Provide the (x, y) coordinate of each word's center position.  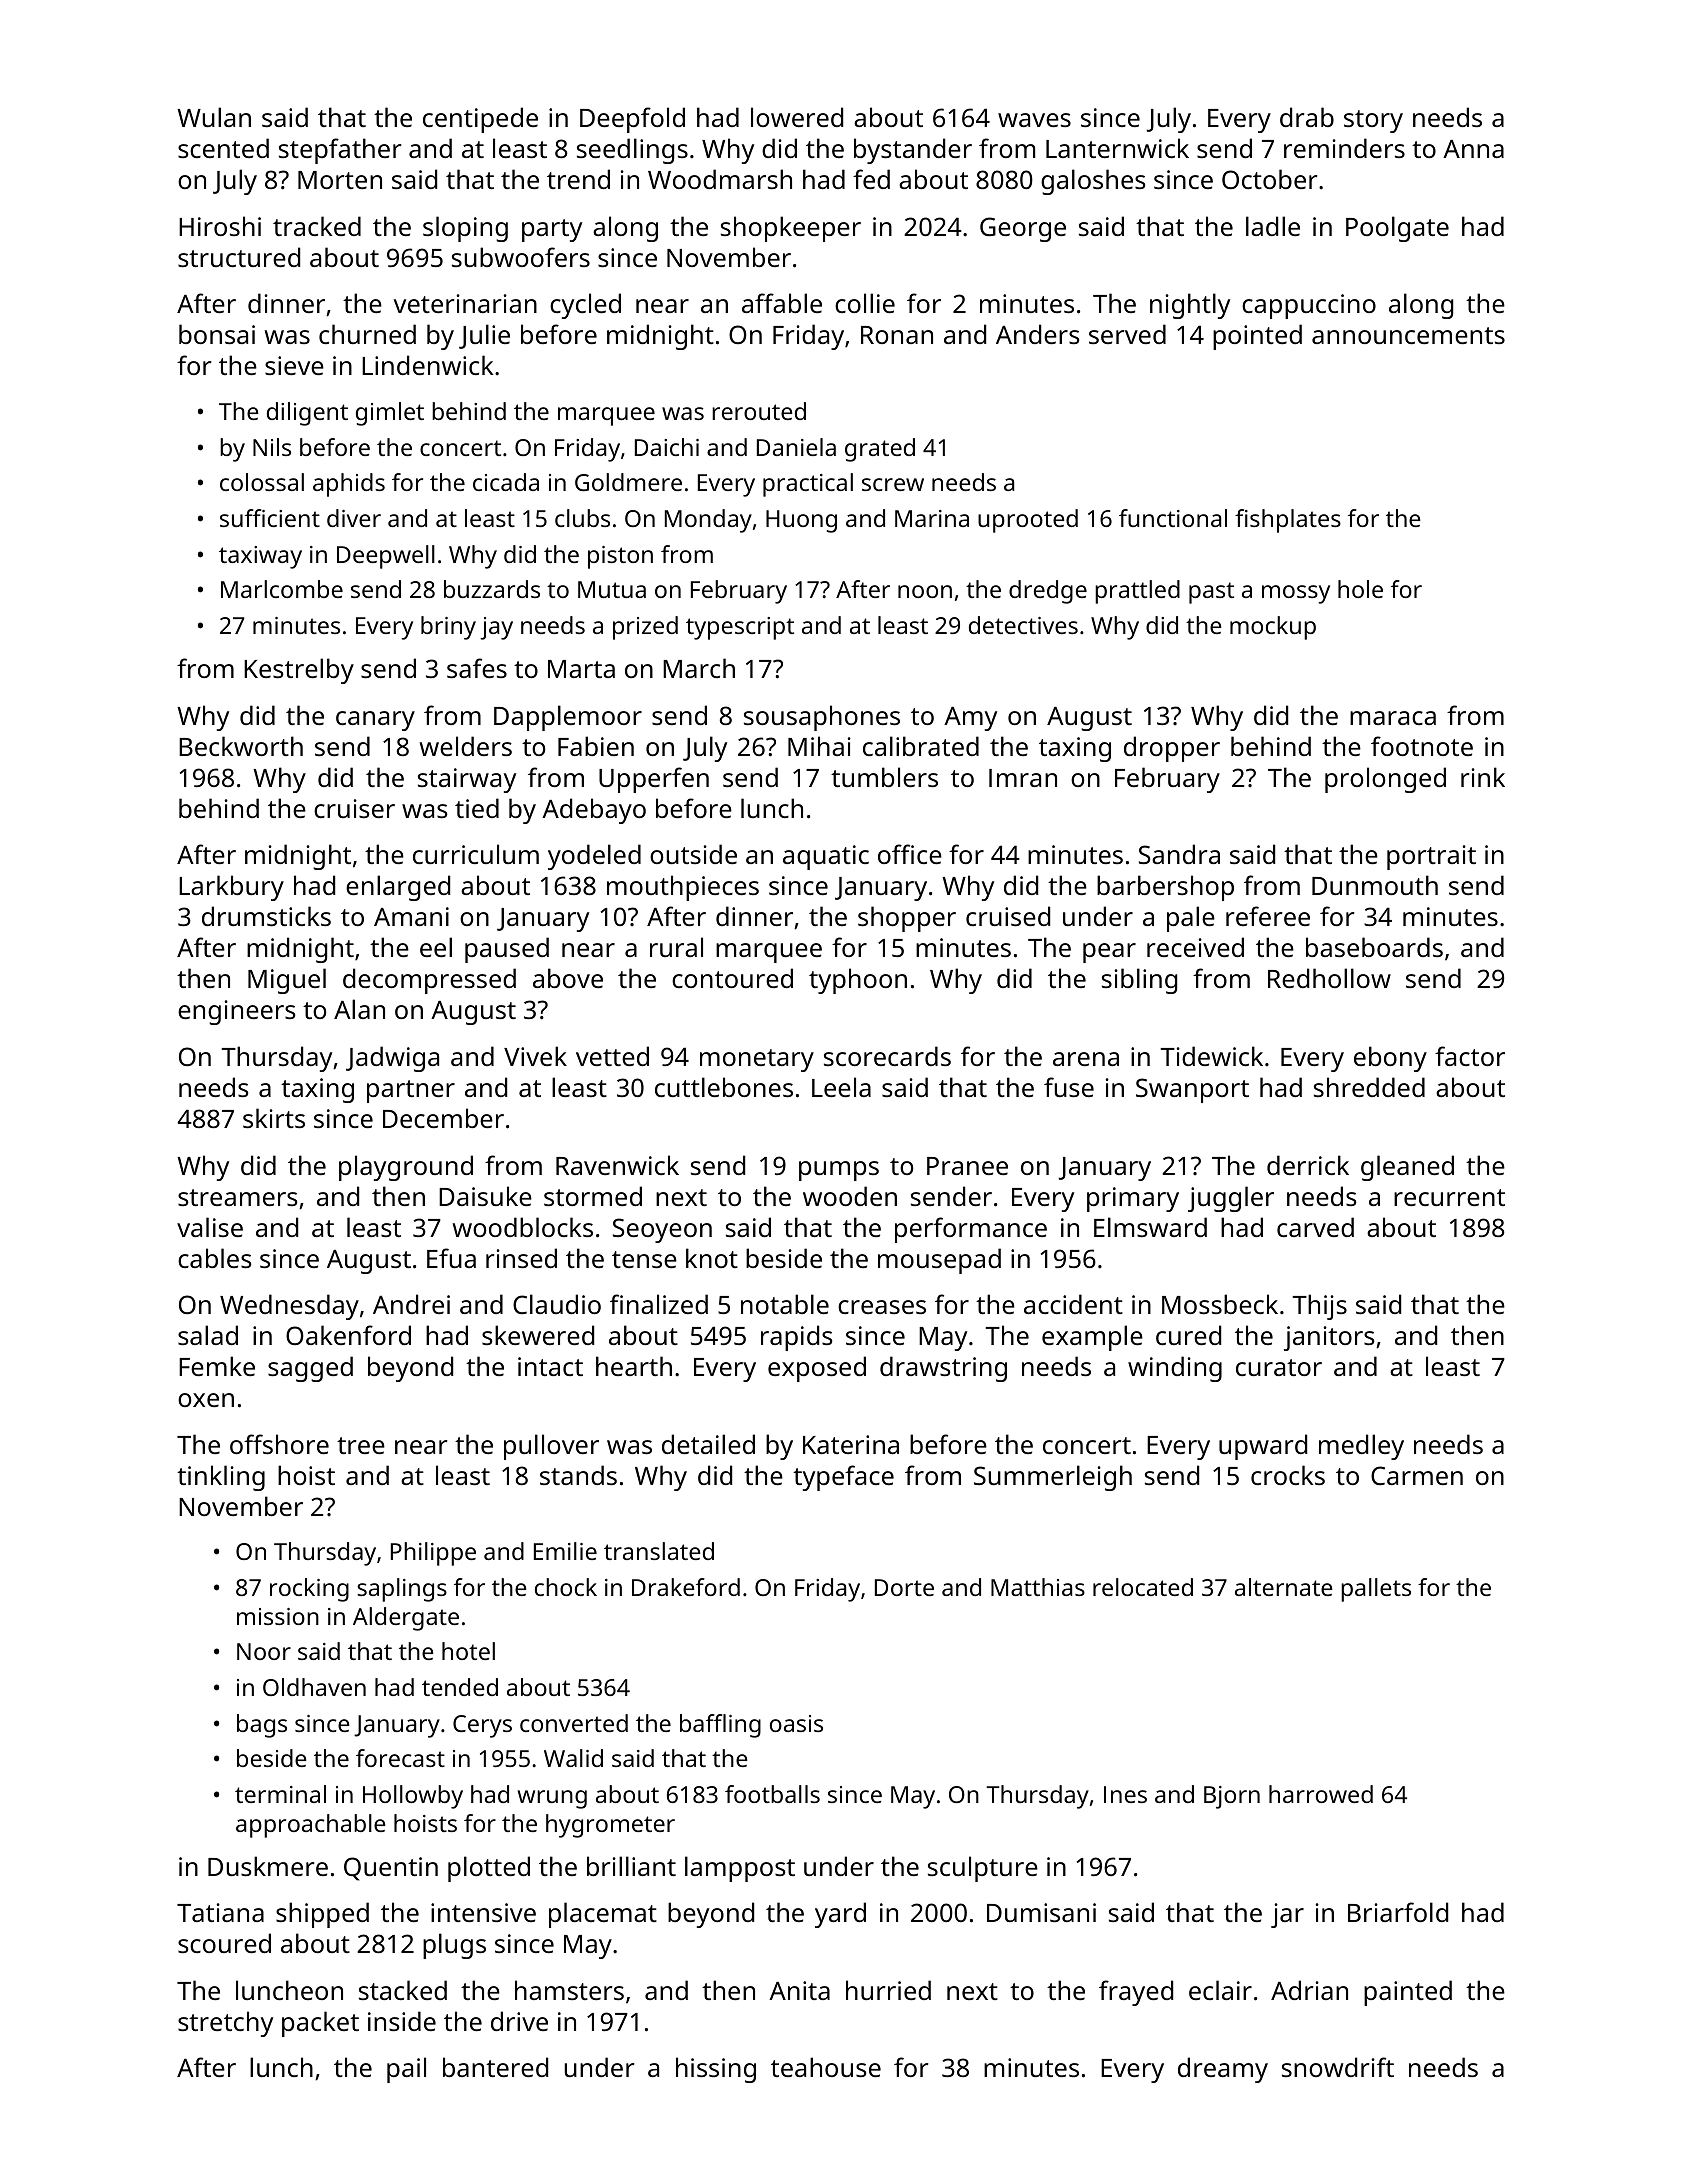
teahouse (826, 2067)
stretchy (225, 2024)
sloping (465, 229)
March (699, 668)
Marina (932, 518)
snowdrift (1338, 2067)
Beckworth (241, 746)
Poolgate (1397, 229)
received (1195, 947)
